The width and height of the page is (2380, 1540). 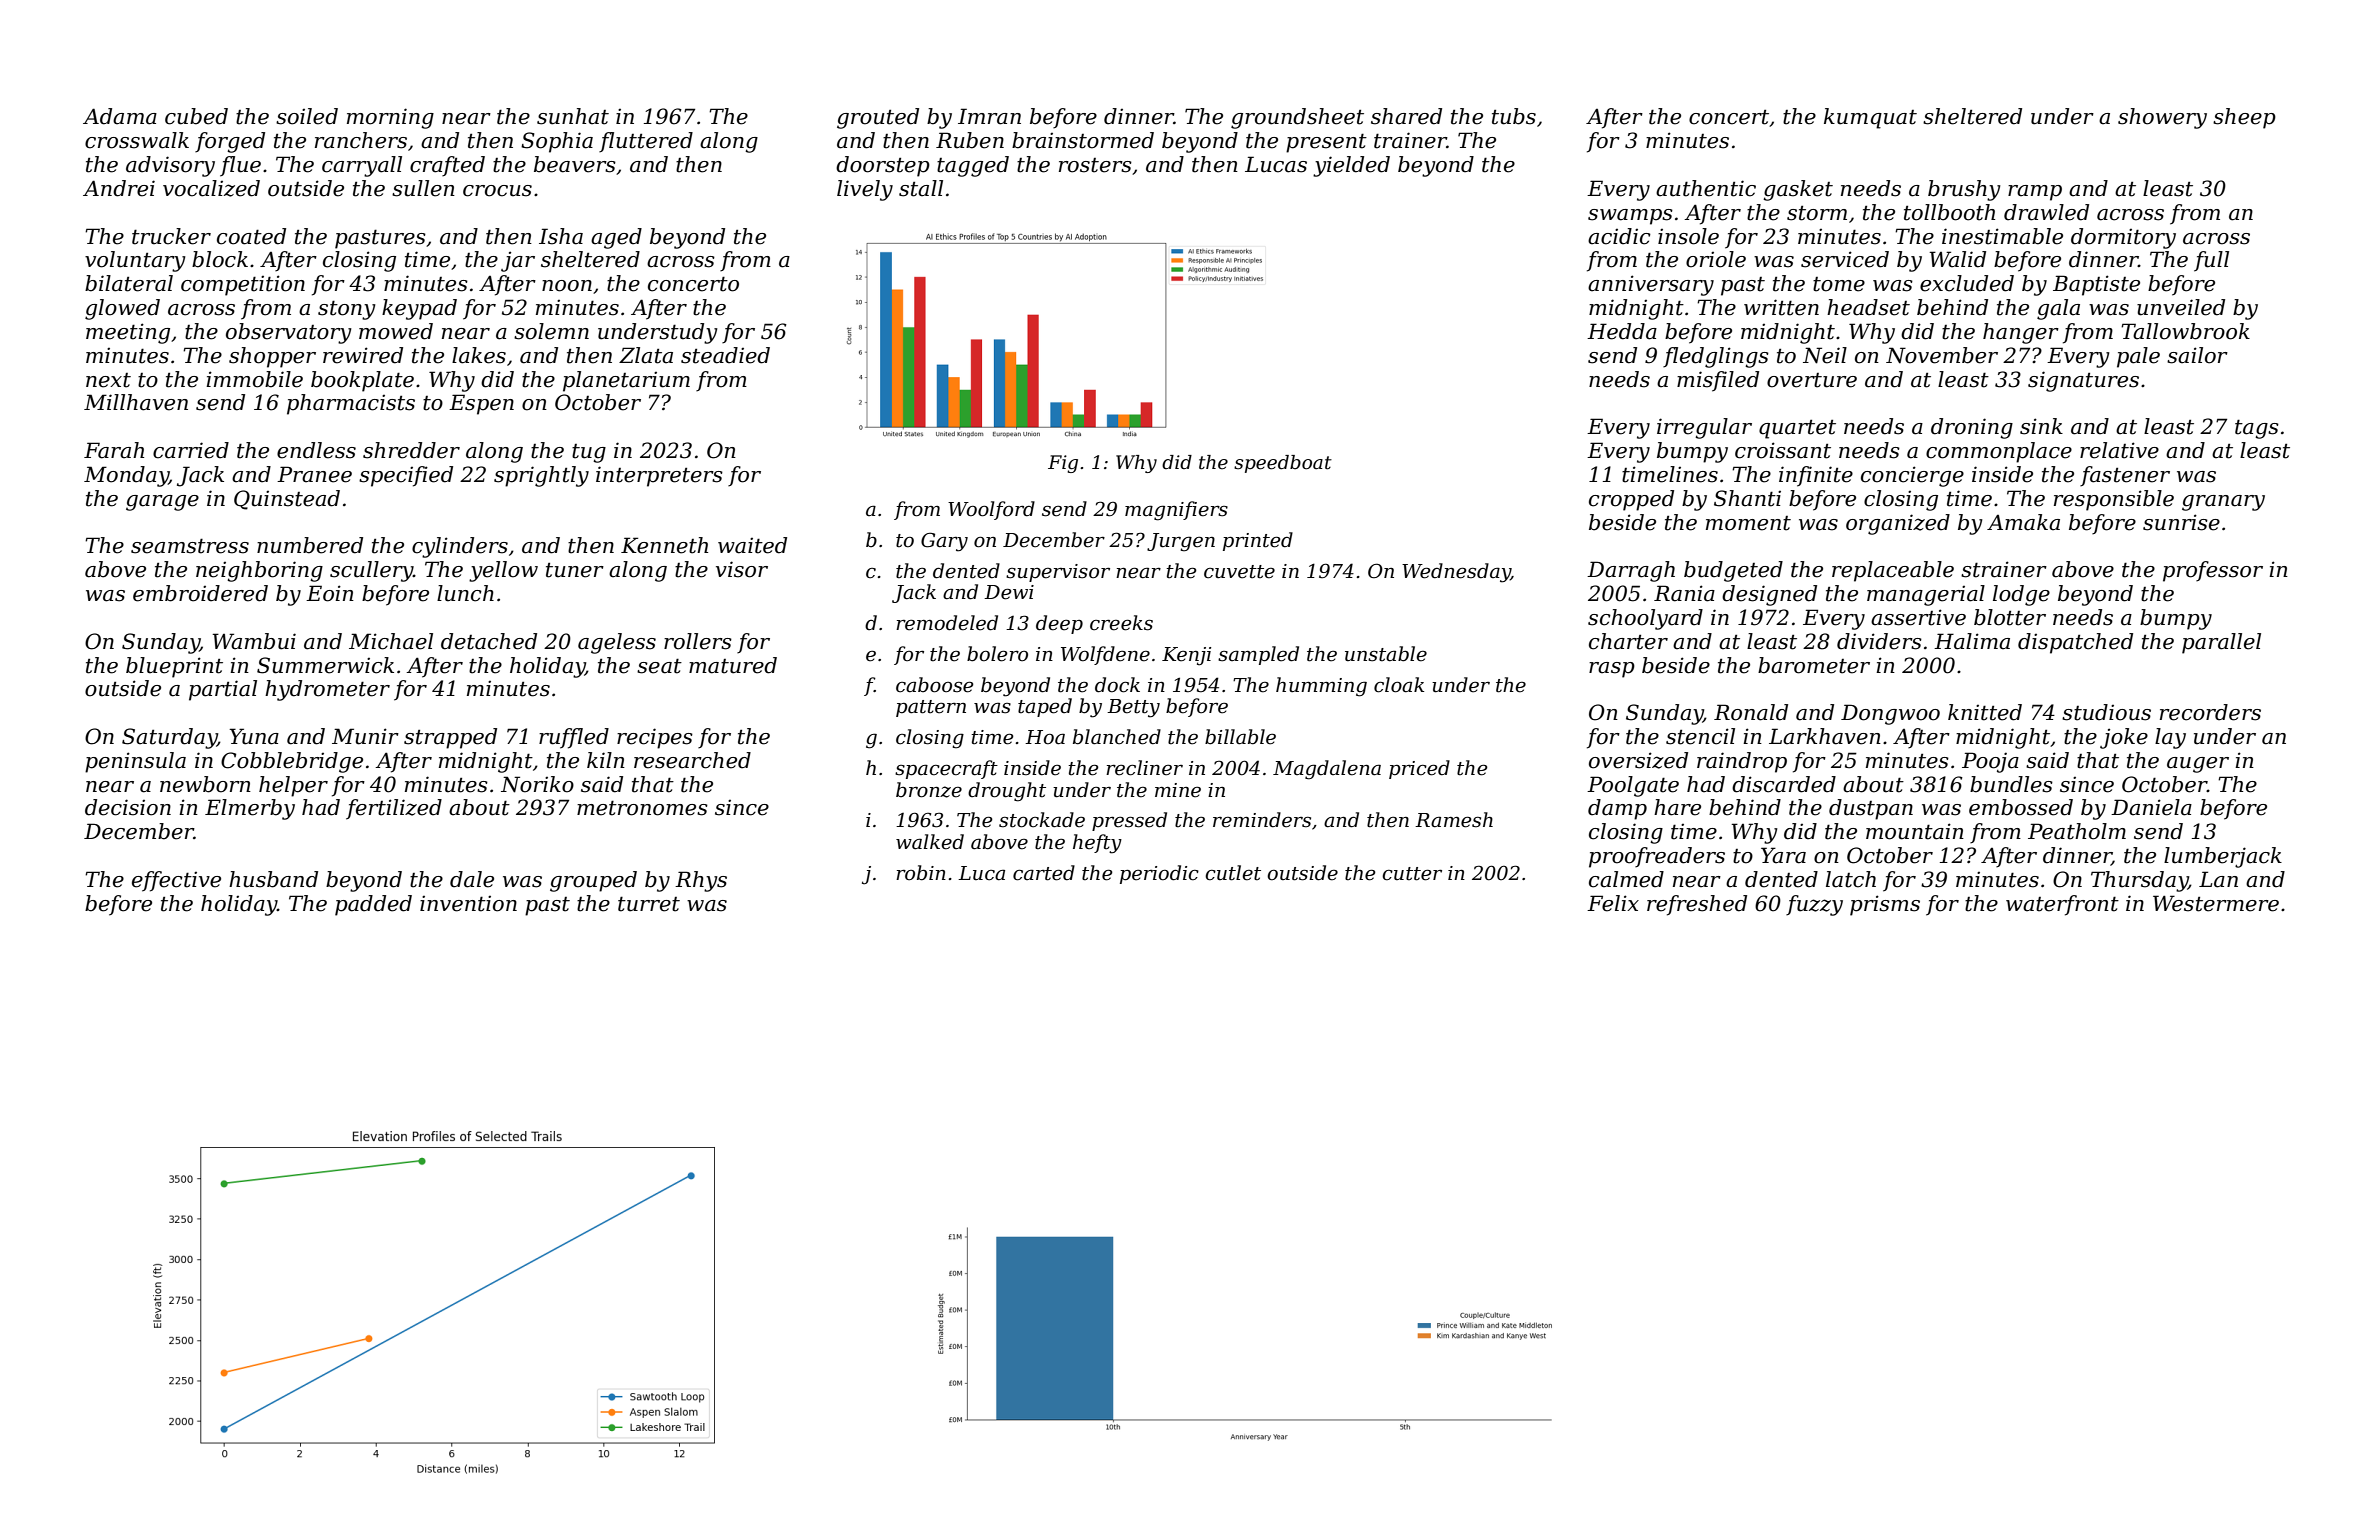 What do you see at coordinates (2244, 118) in the page?
I see `sheep` at bounding box center [2244, 118].
